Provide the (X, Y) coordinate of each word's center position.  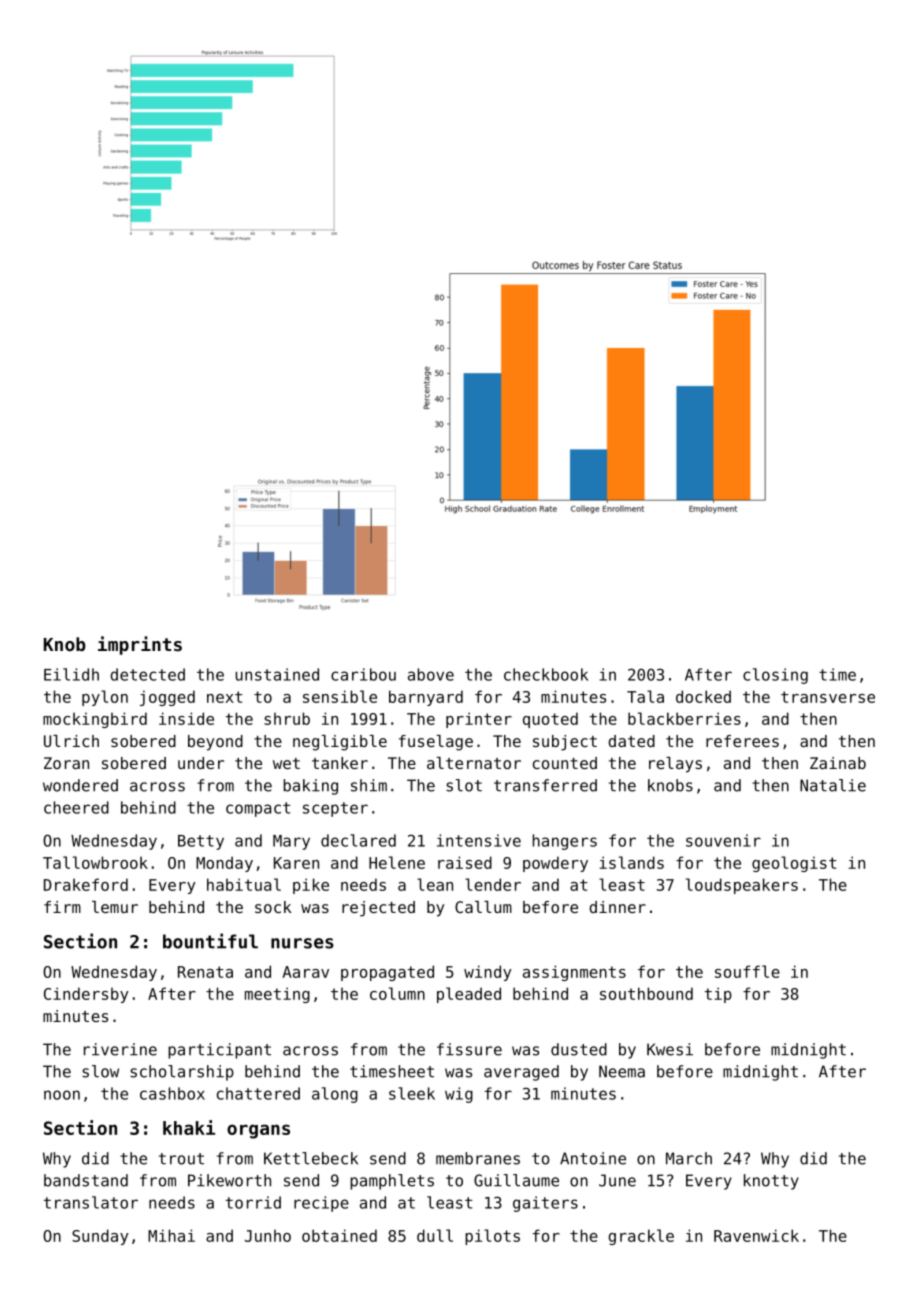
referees (742, 741)
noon (62, 1095)
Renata (205, 972)
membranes (478, 1158)
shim (369, 785)
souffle (747, 971)
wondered (80, 785)
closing (775, 676)
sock (273, 907)
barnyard (426, 698)
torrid (253, 1202)
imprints (140, 645)
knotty (771, 1182)
